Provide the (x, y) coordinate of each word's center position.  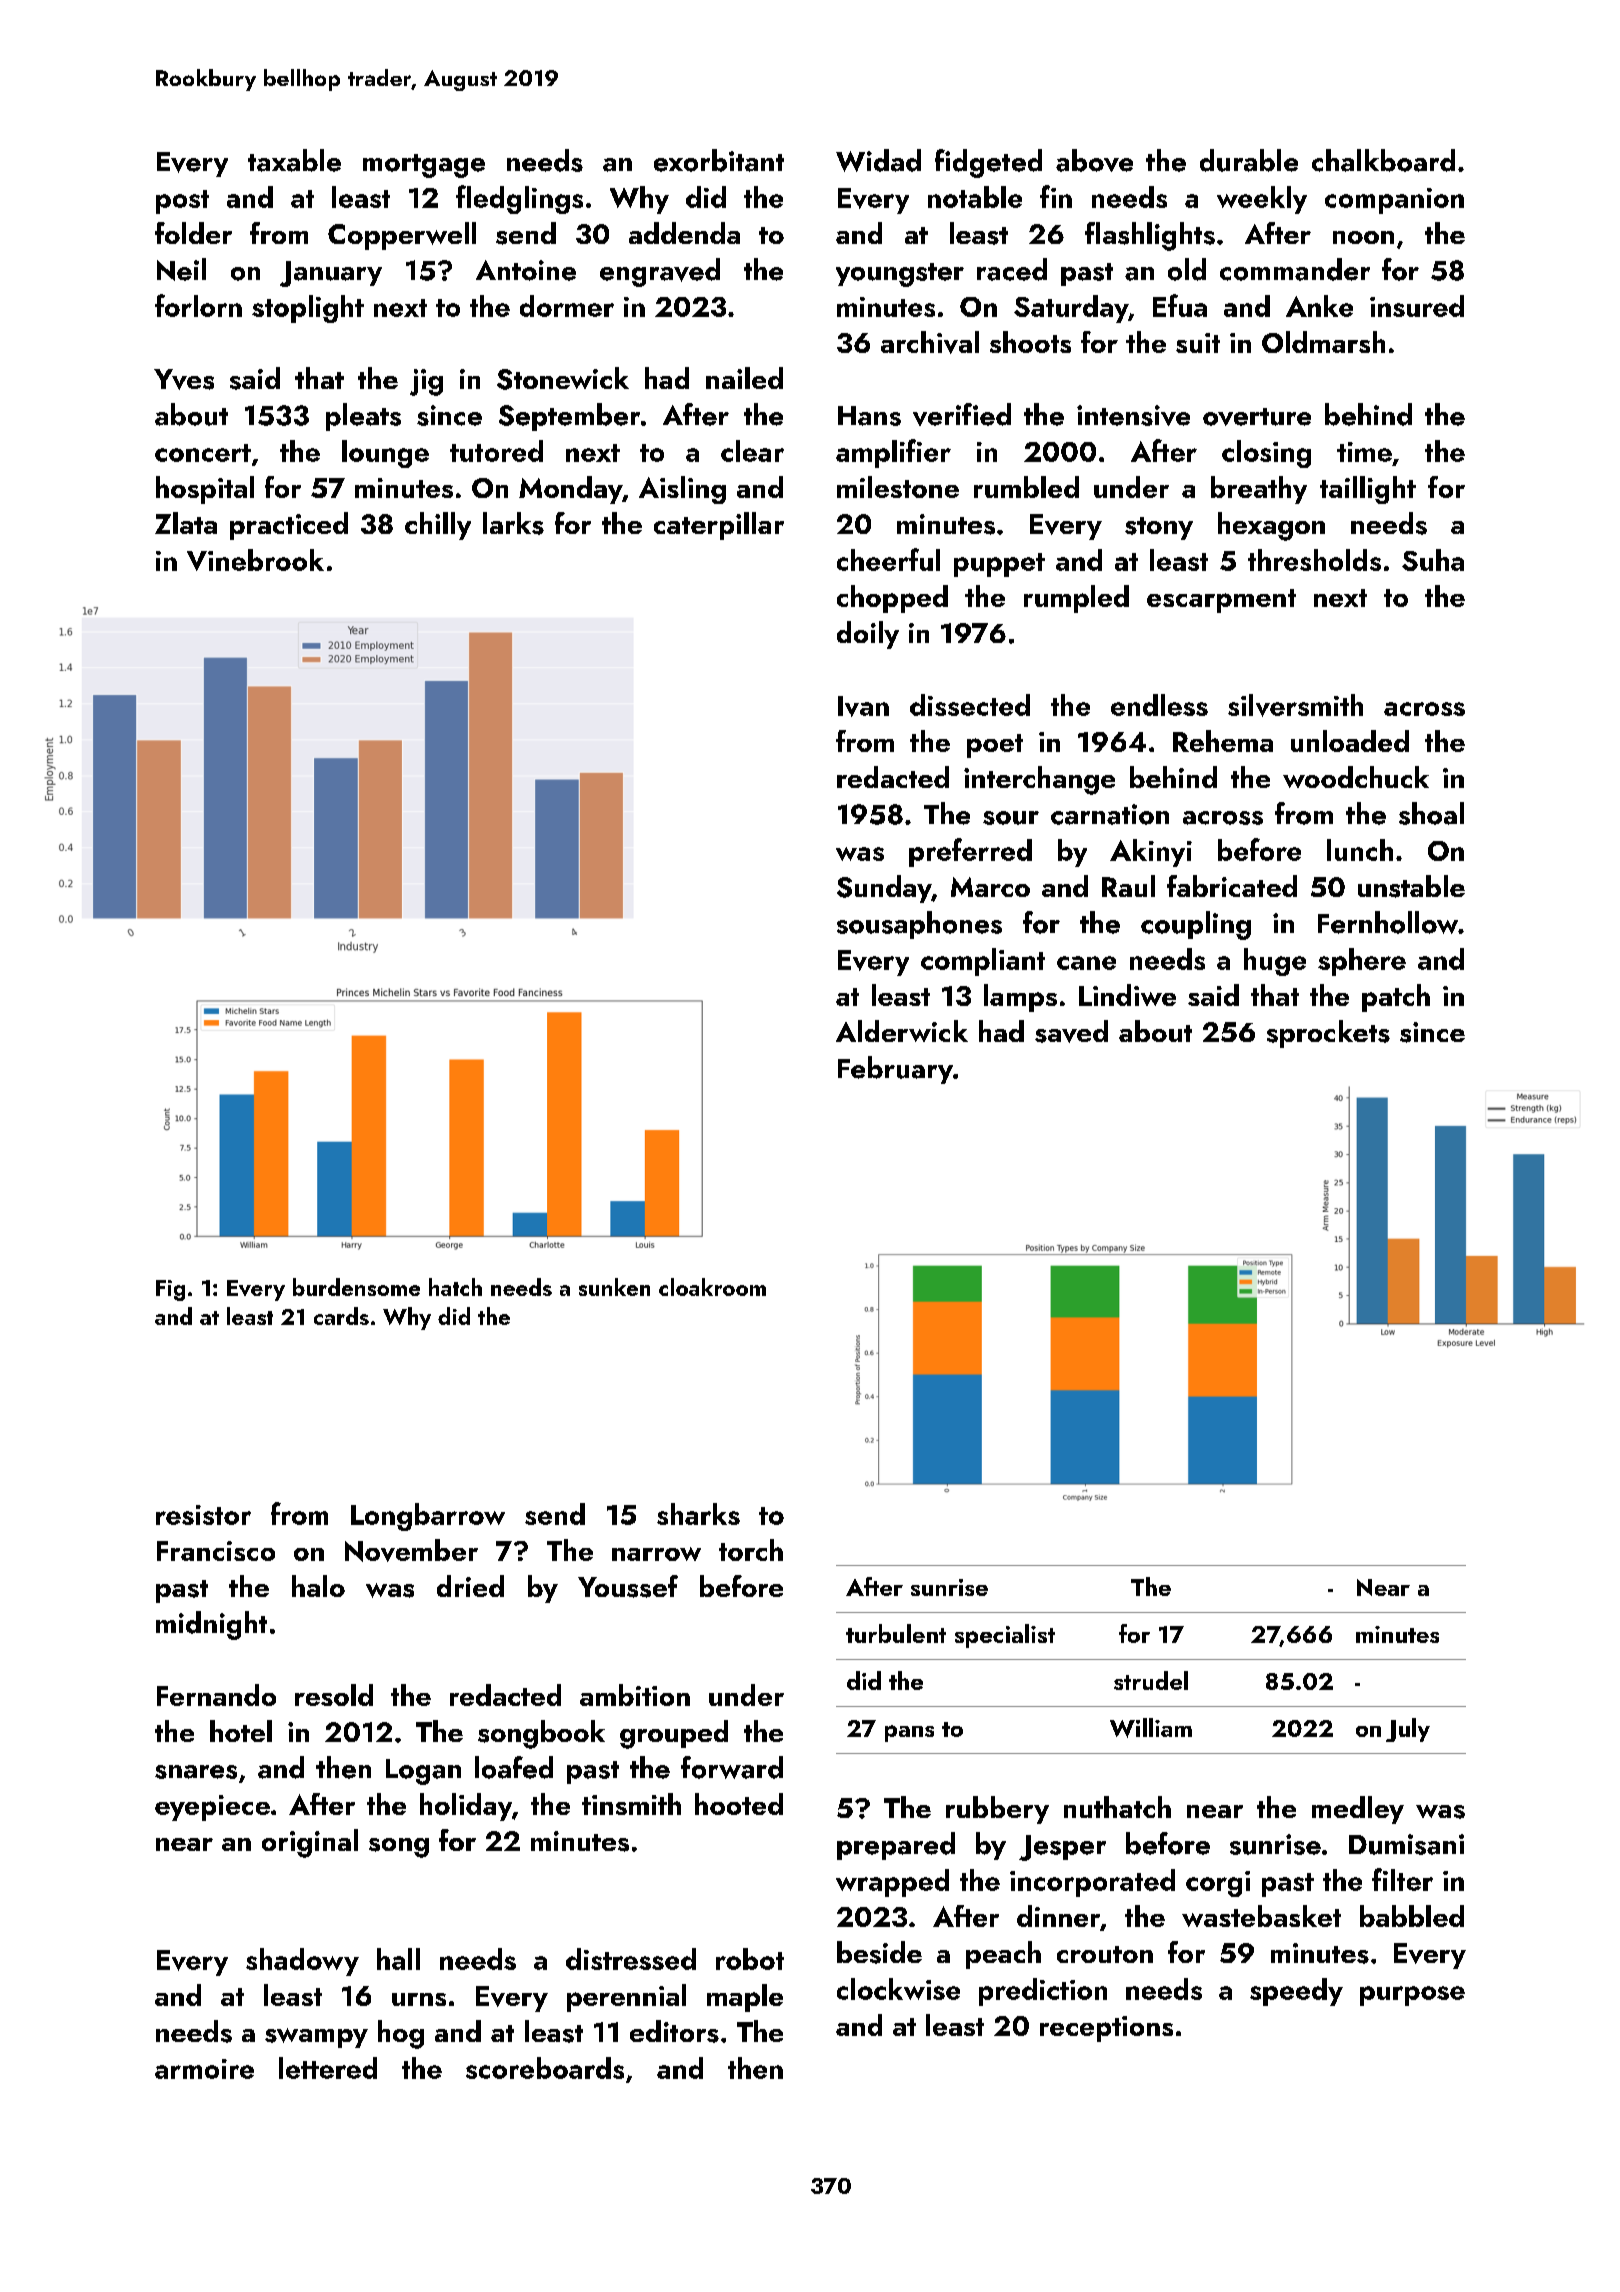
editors (674, 2031)
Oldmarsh (1323, 342)
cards (341, 1316)
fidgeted (988, 163)
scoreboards (545, 2068)
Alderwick (902, 1031)
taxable (294, 160)
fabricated (1232, 886)
